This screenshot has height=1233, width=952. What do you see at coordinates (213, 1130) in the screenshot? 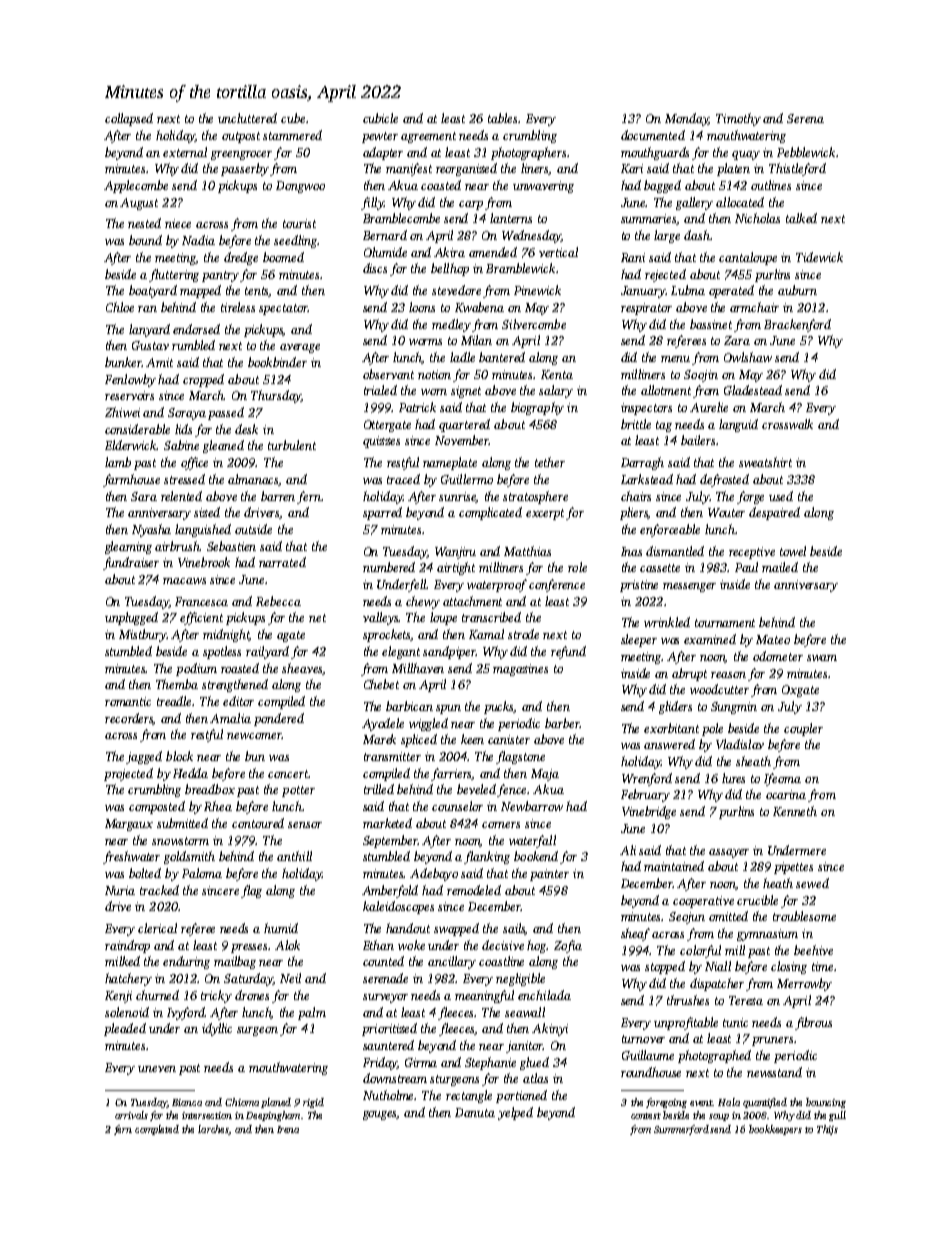
I see `larches` at bounding box center [213, 1130].
